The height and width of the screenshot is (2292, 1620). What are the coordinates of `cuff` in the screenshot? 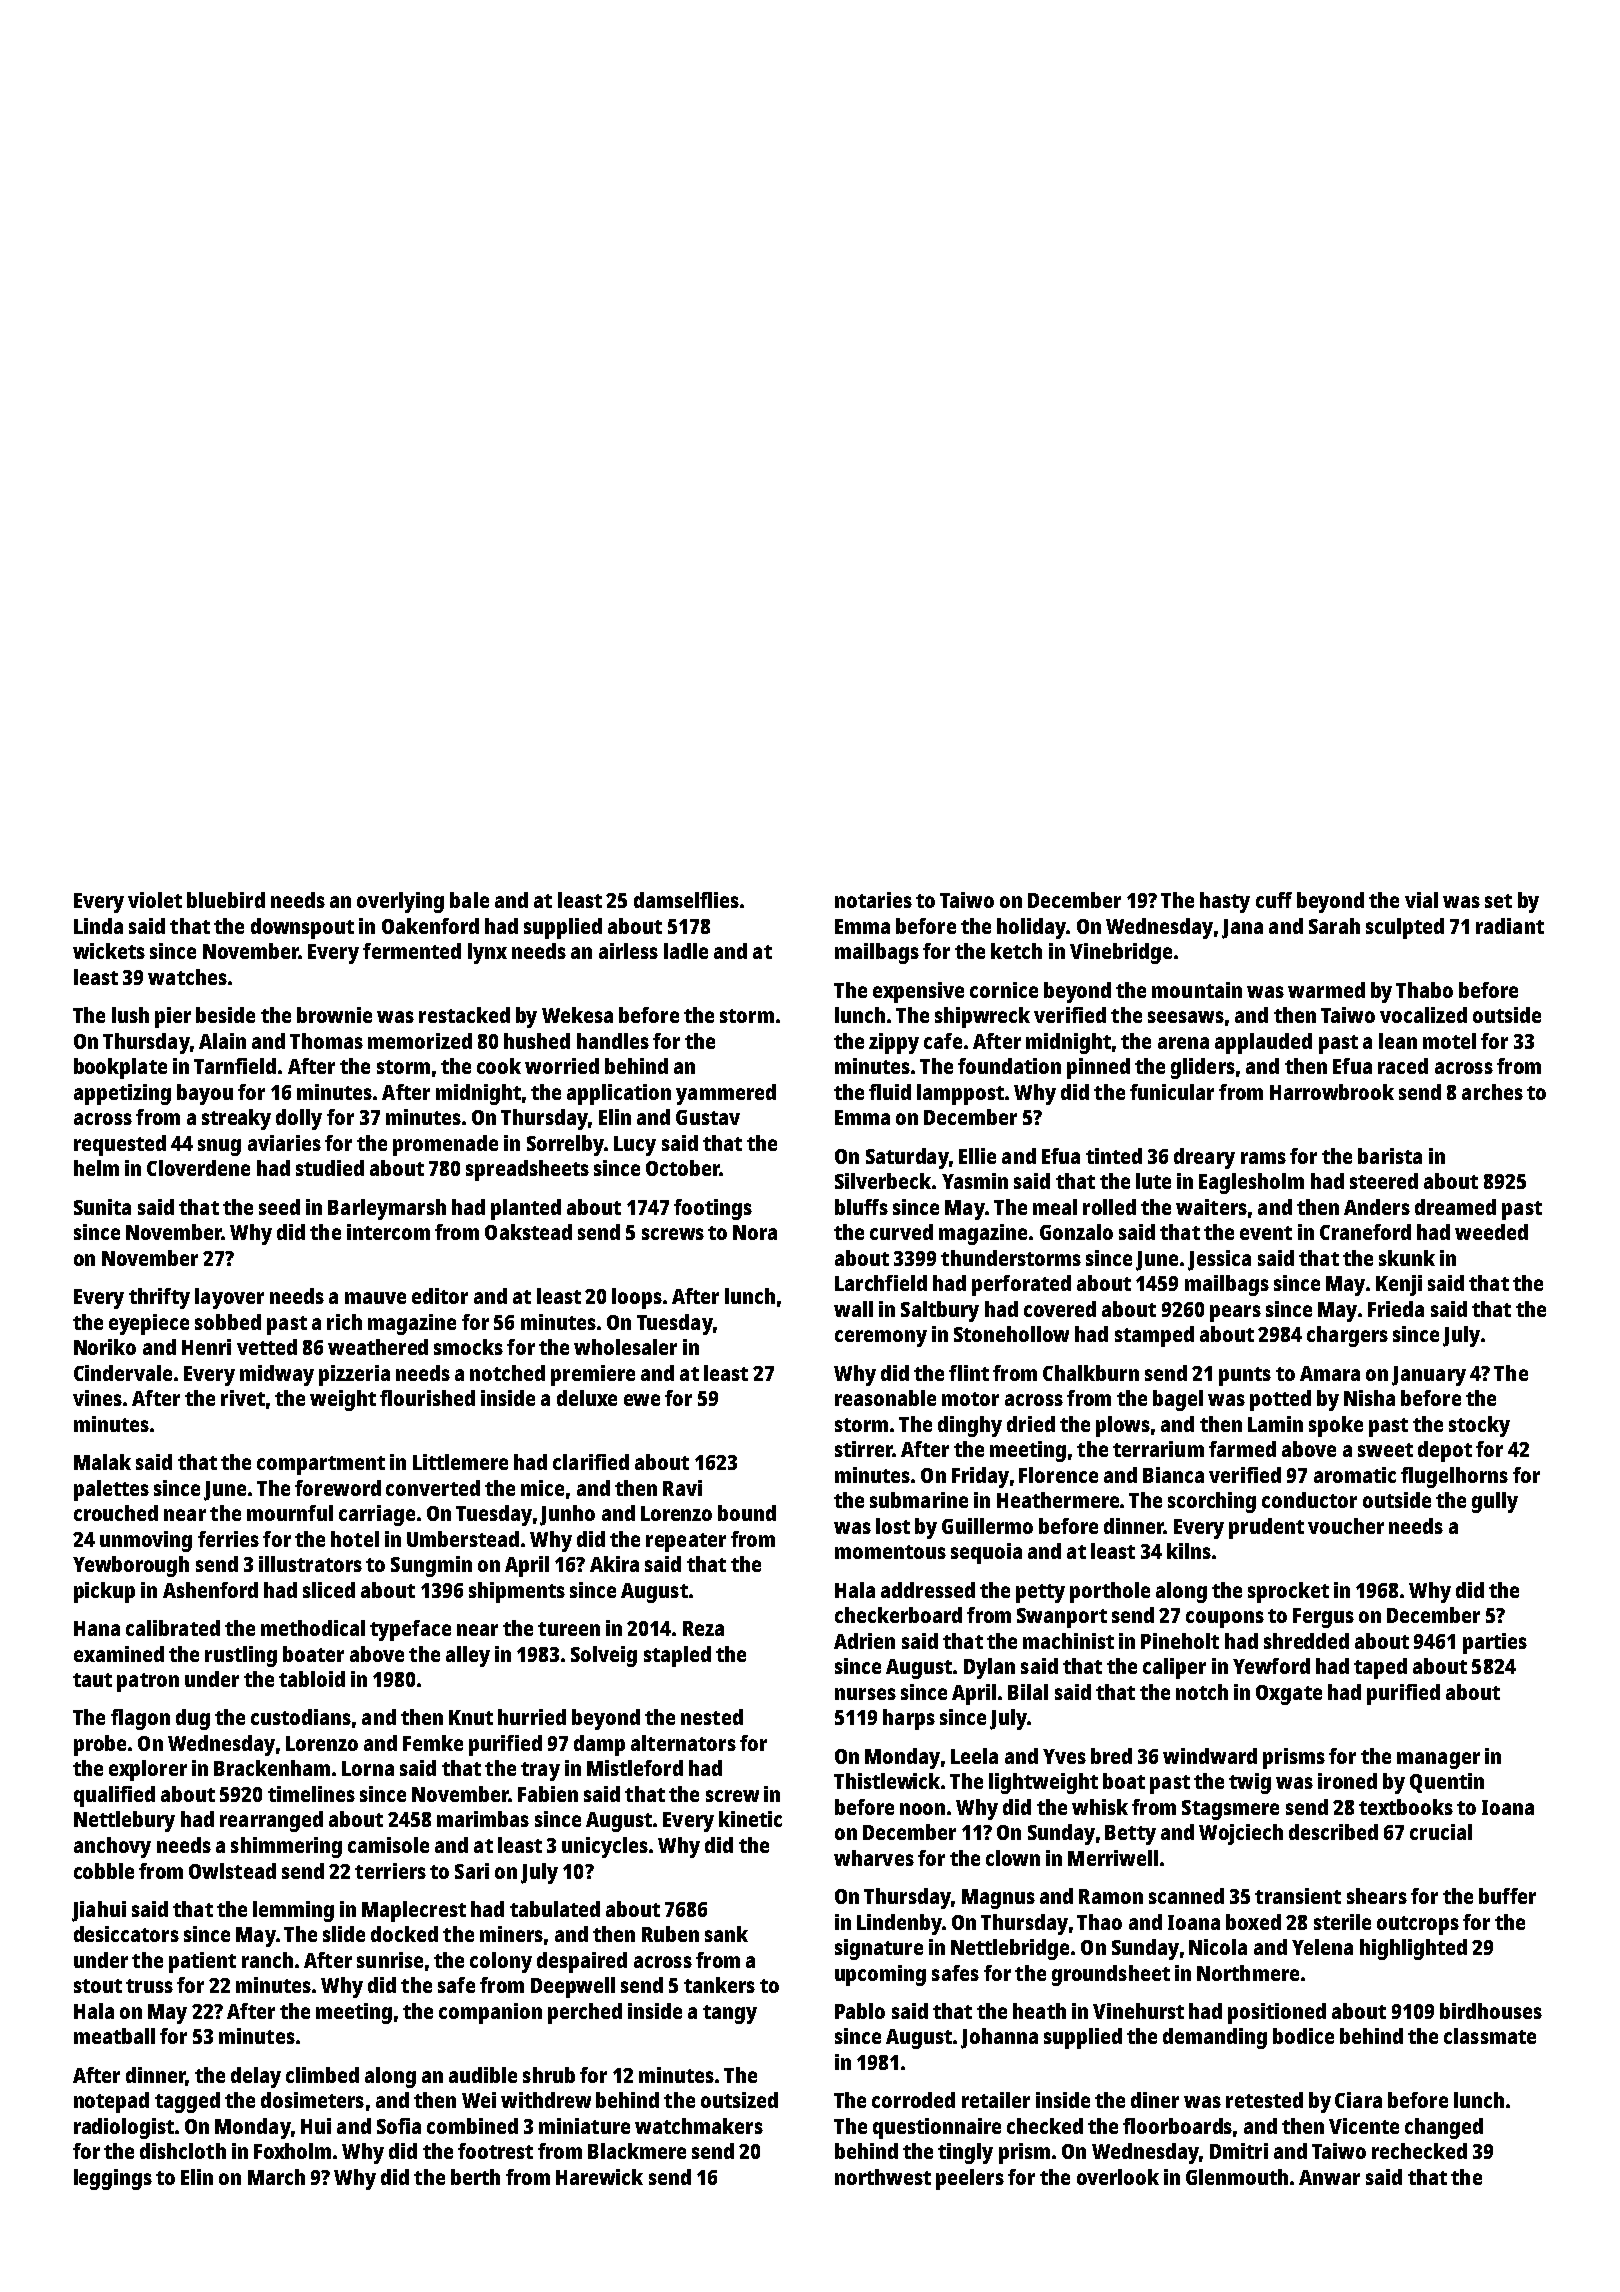 It's located at (1274, 900).
